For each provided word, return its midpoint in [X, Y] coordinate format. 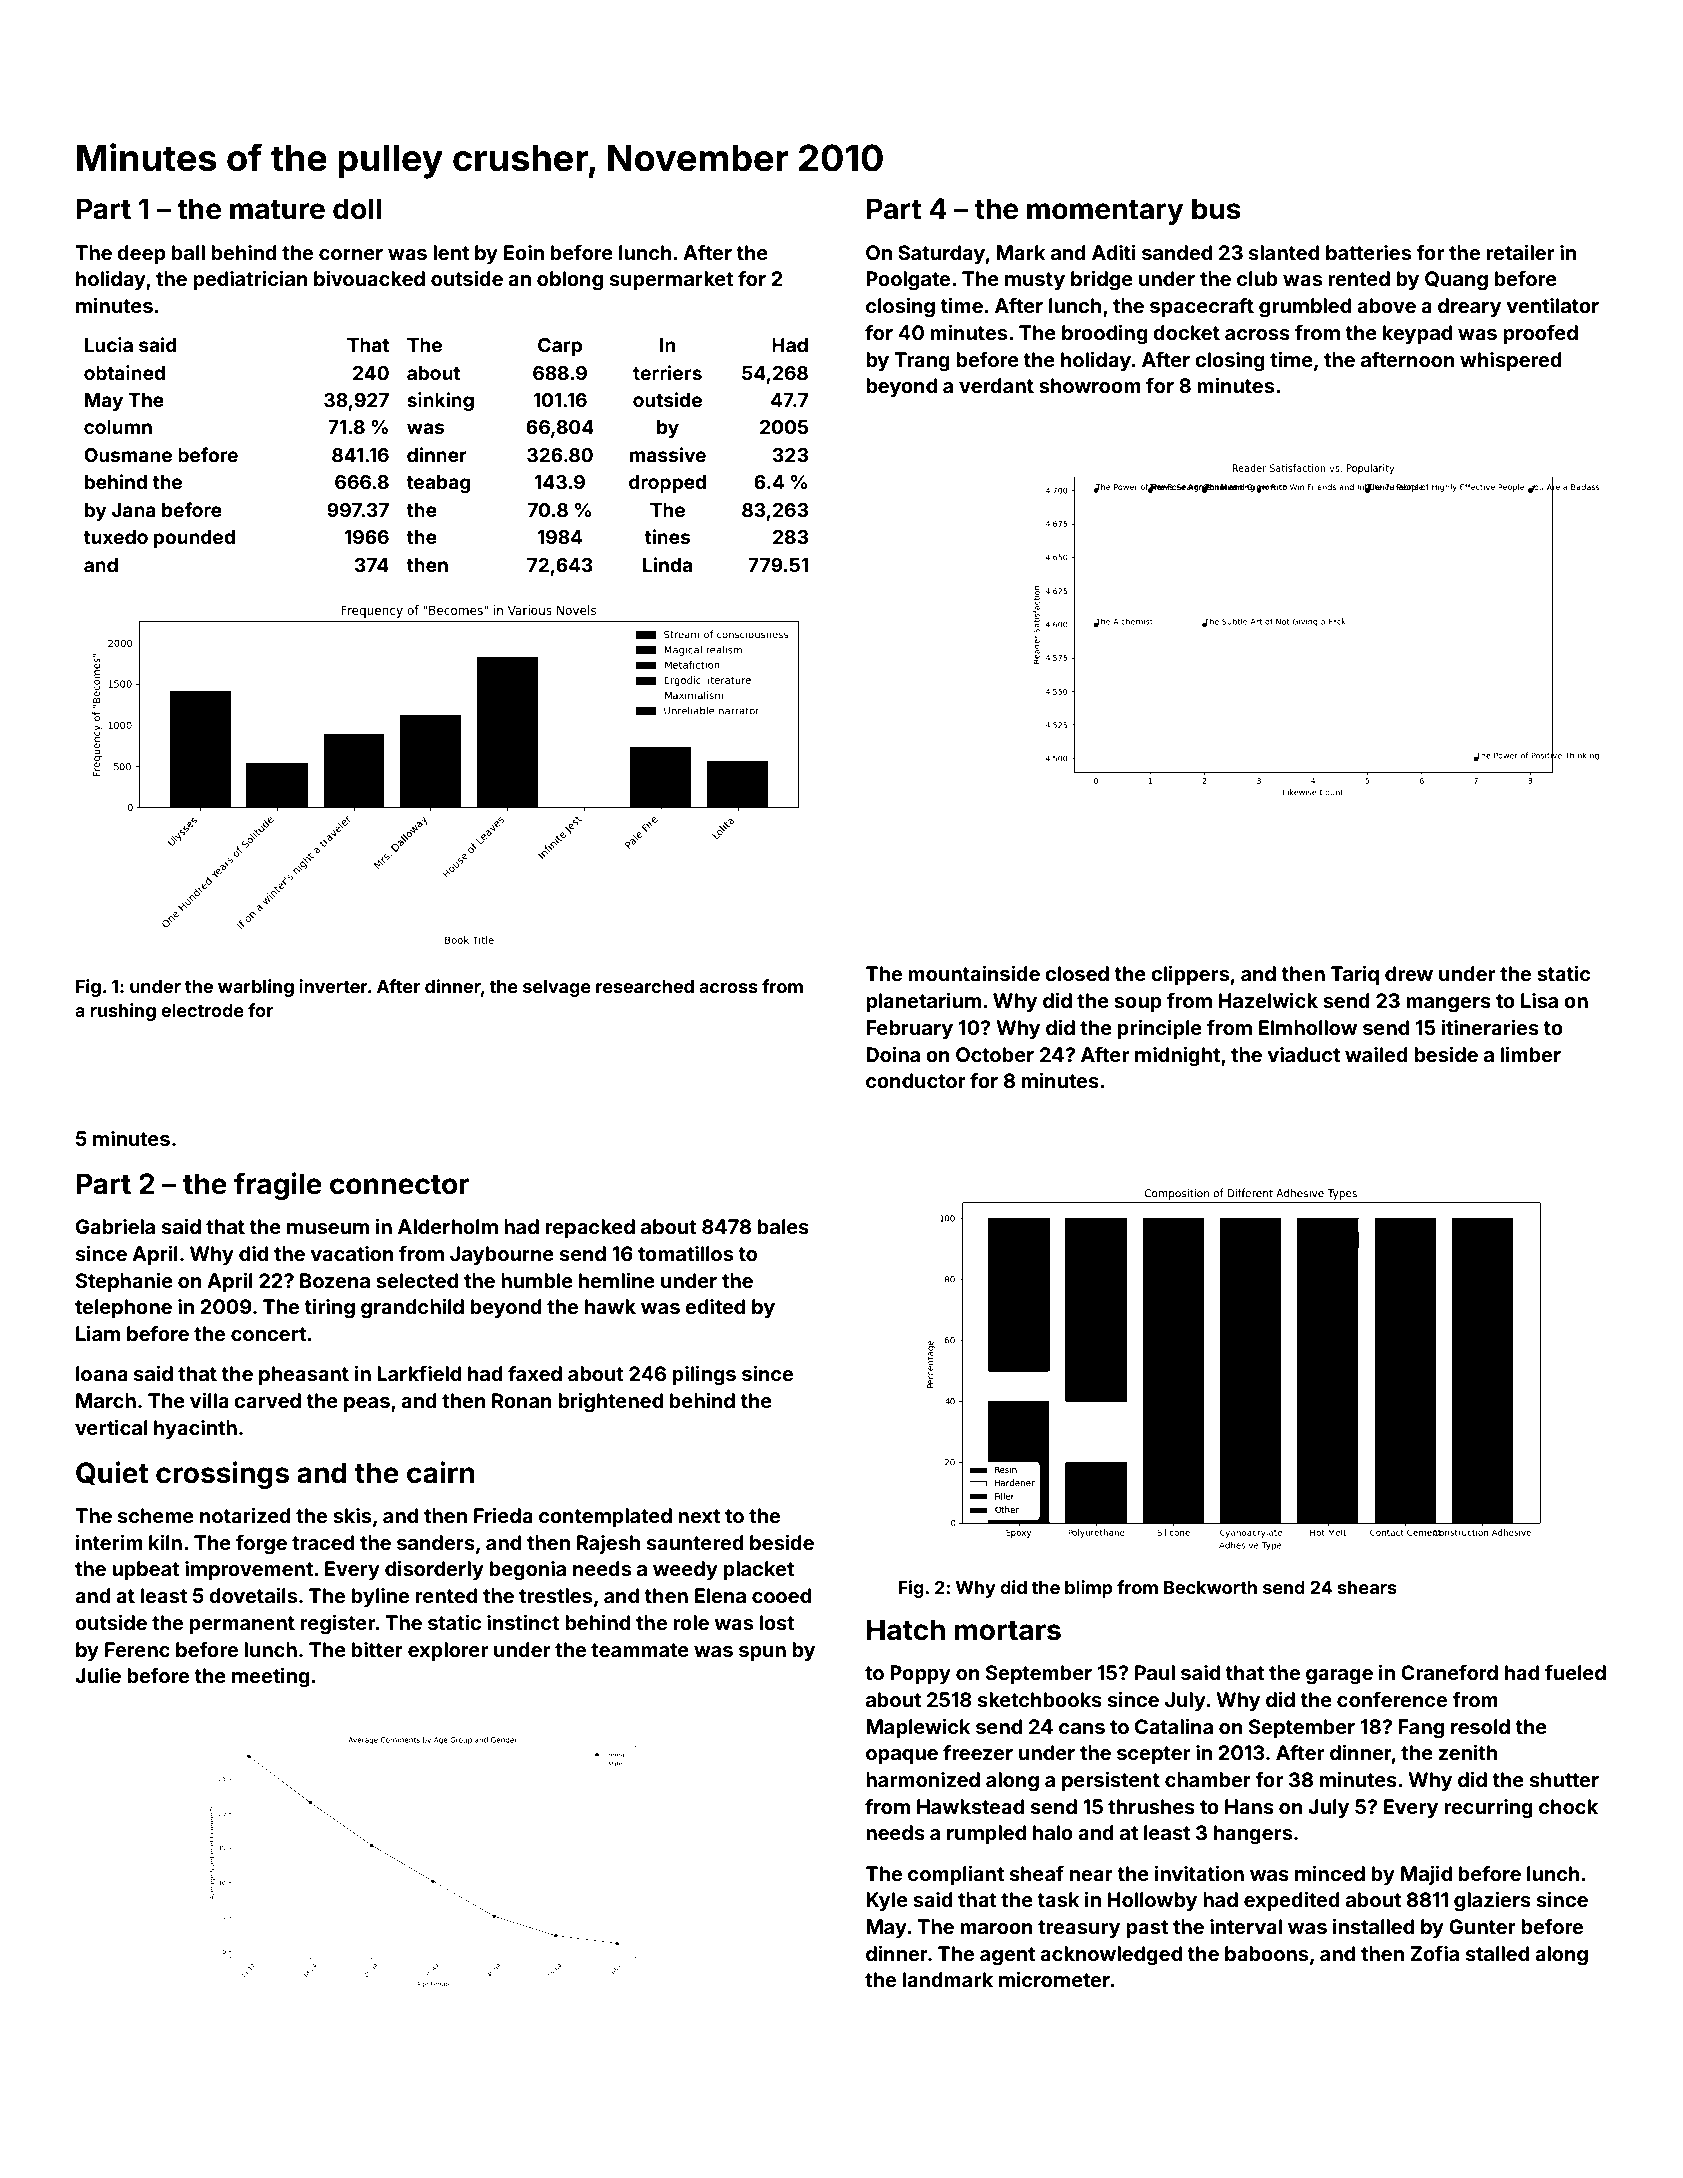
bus [1216, 209]
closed [1077, 973]
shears [1367, 1587]
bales [783, 1226]
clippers [1190, 975]
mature [277, 210]
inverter [333, 986]
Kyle [887, 1901]
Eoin [524, 252]
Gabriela [115, 1226]
